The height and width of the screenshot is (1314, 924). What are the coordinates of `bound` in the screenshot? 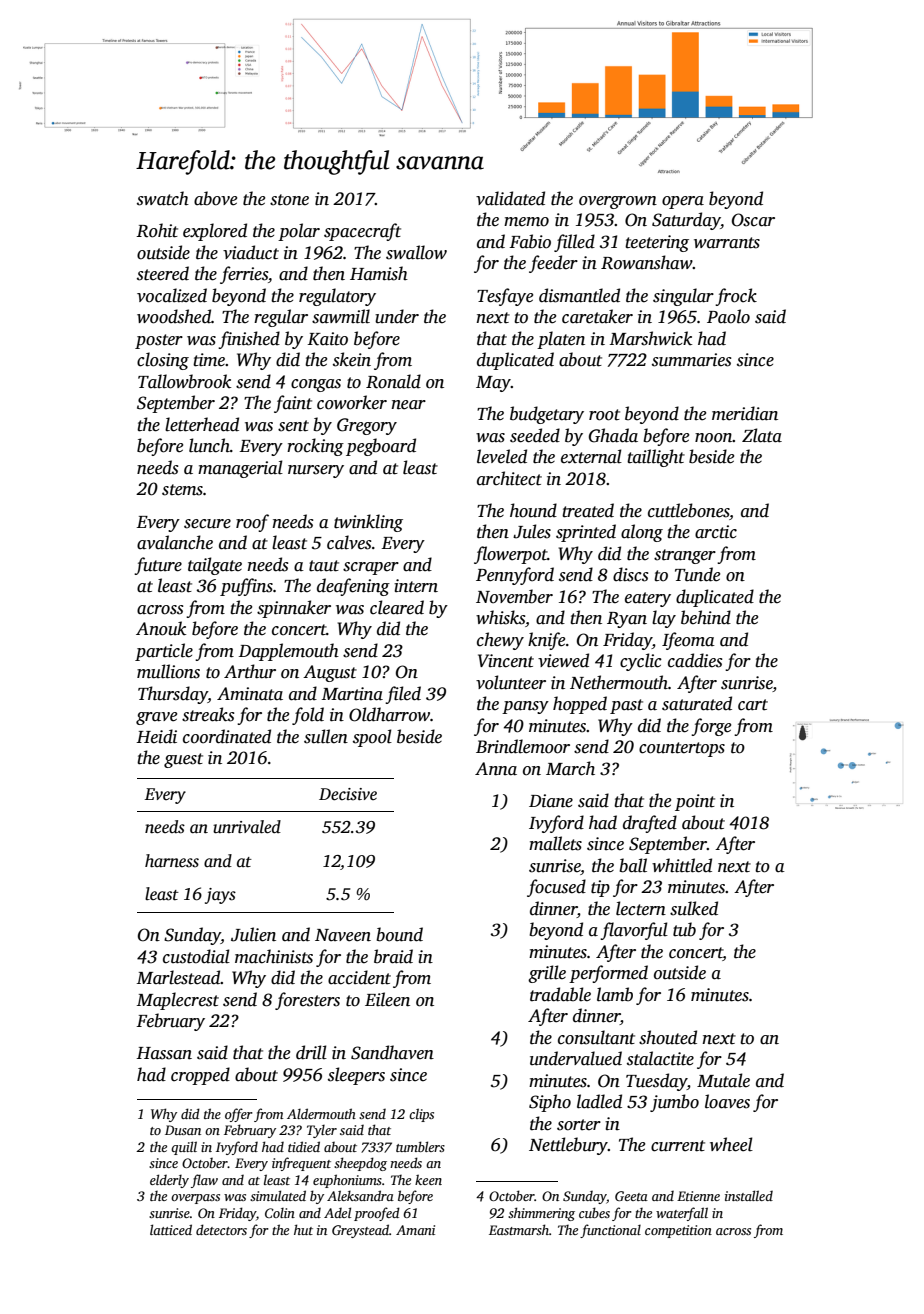 It's located at (399, 934).
